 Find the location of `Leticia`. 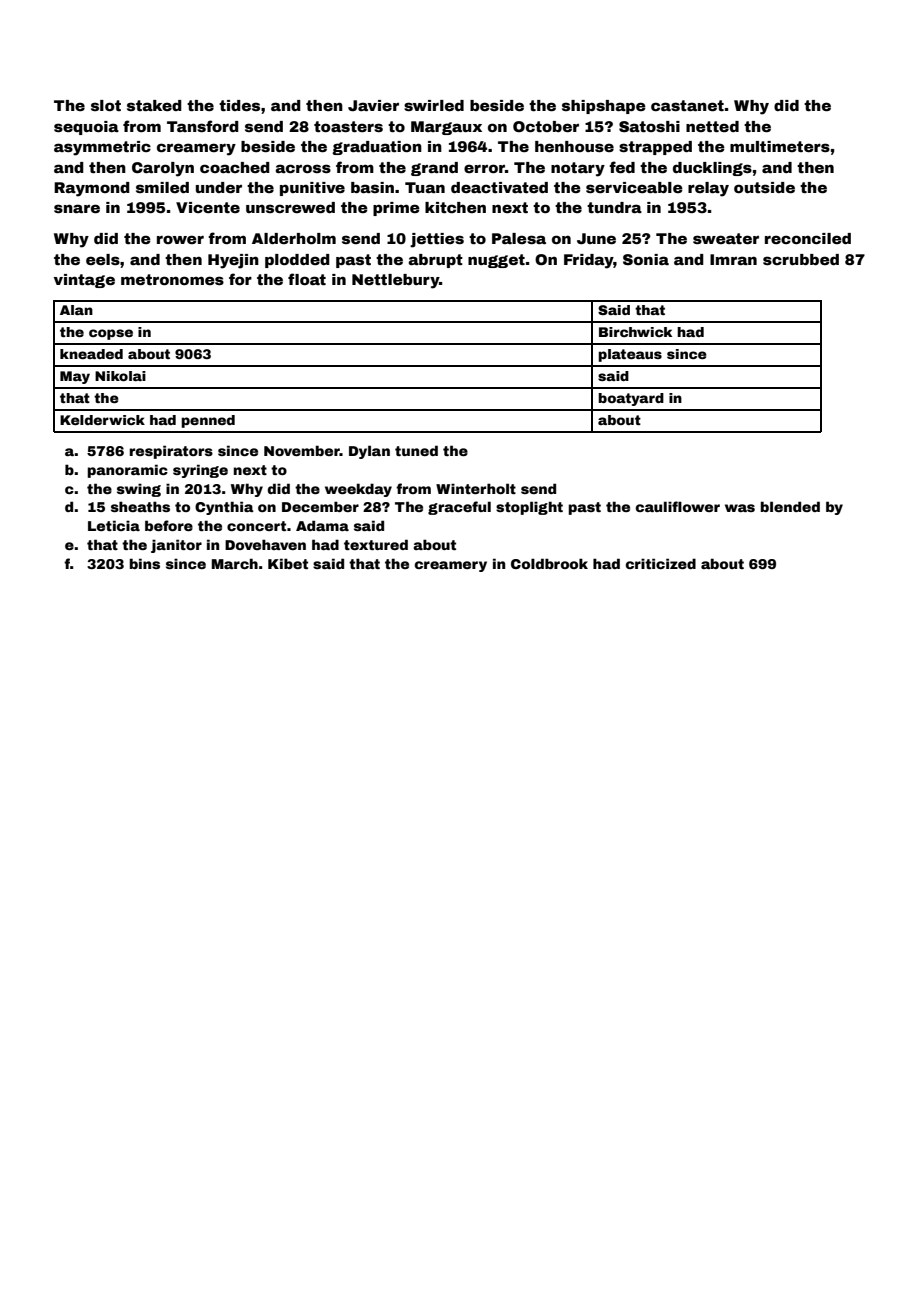

Leticia is located at coordinates (114, 525).
